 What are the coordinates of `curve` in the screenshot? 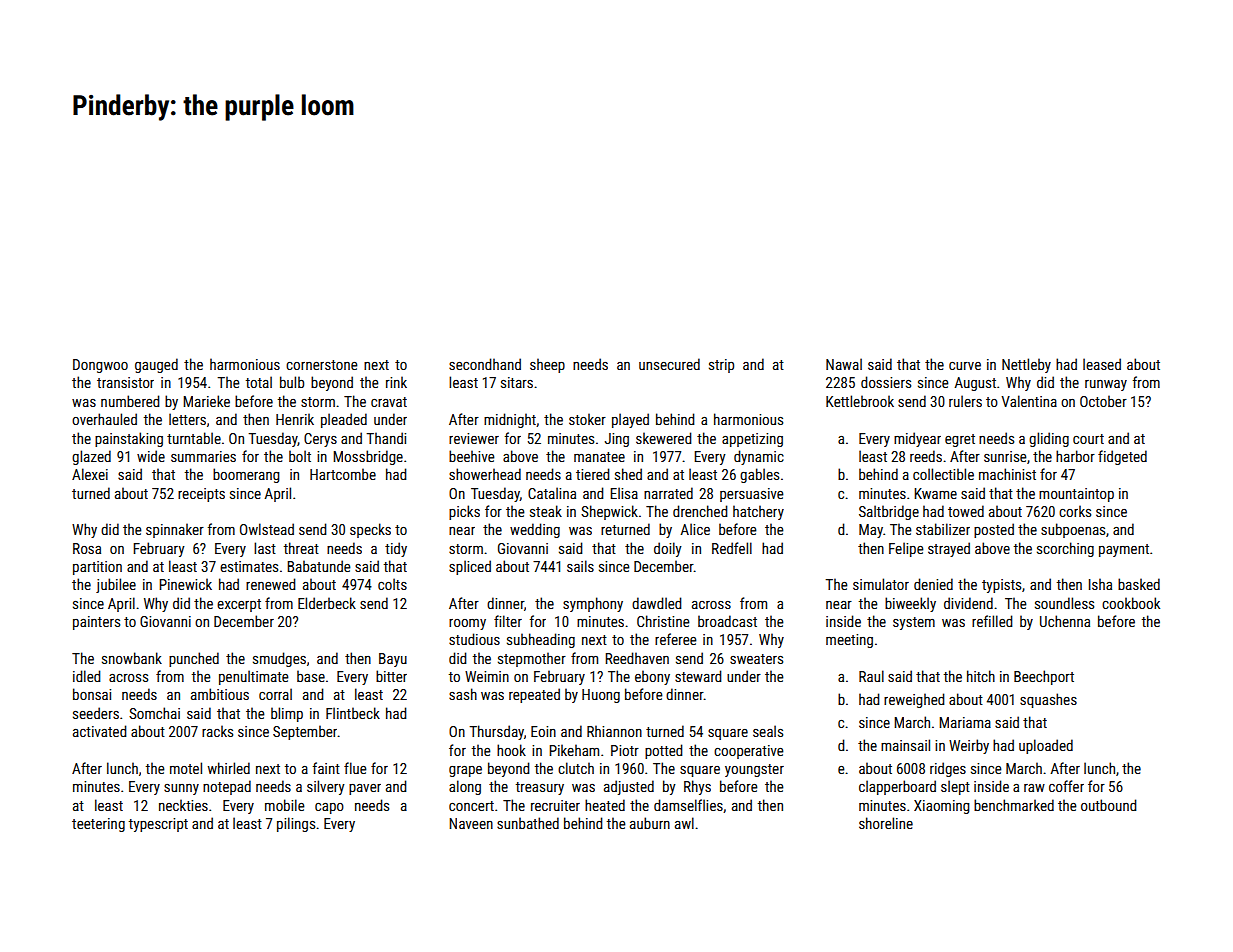 It's located at (965, 366).
